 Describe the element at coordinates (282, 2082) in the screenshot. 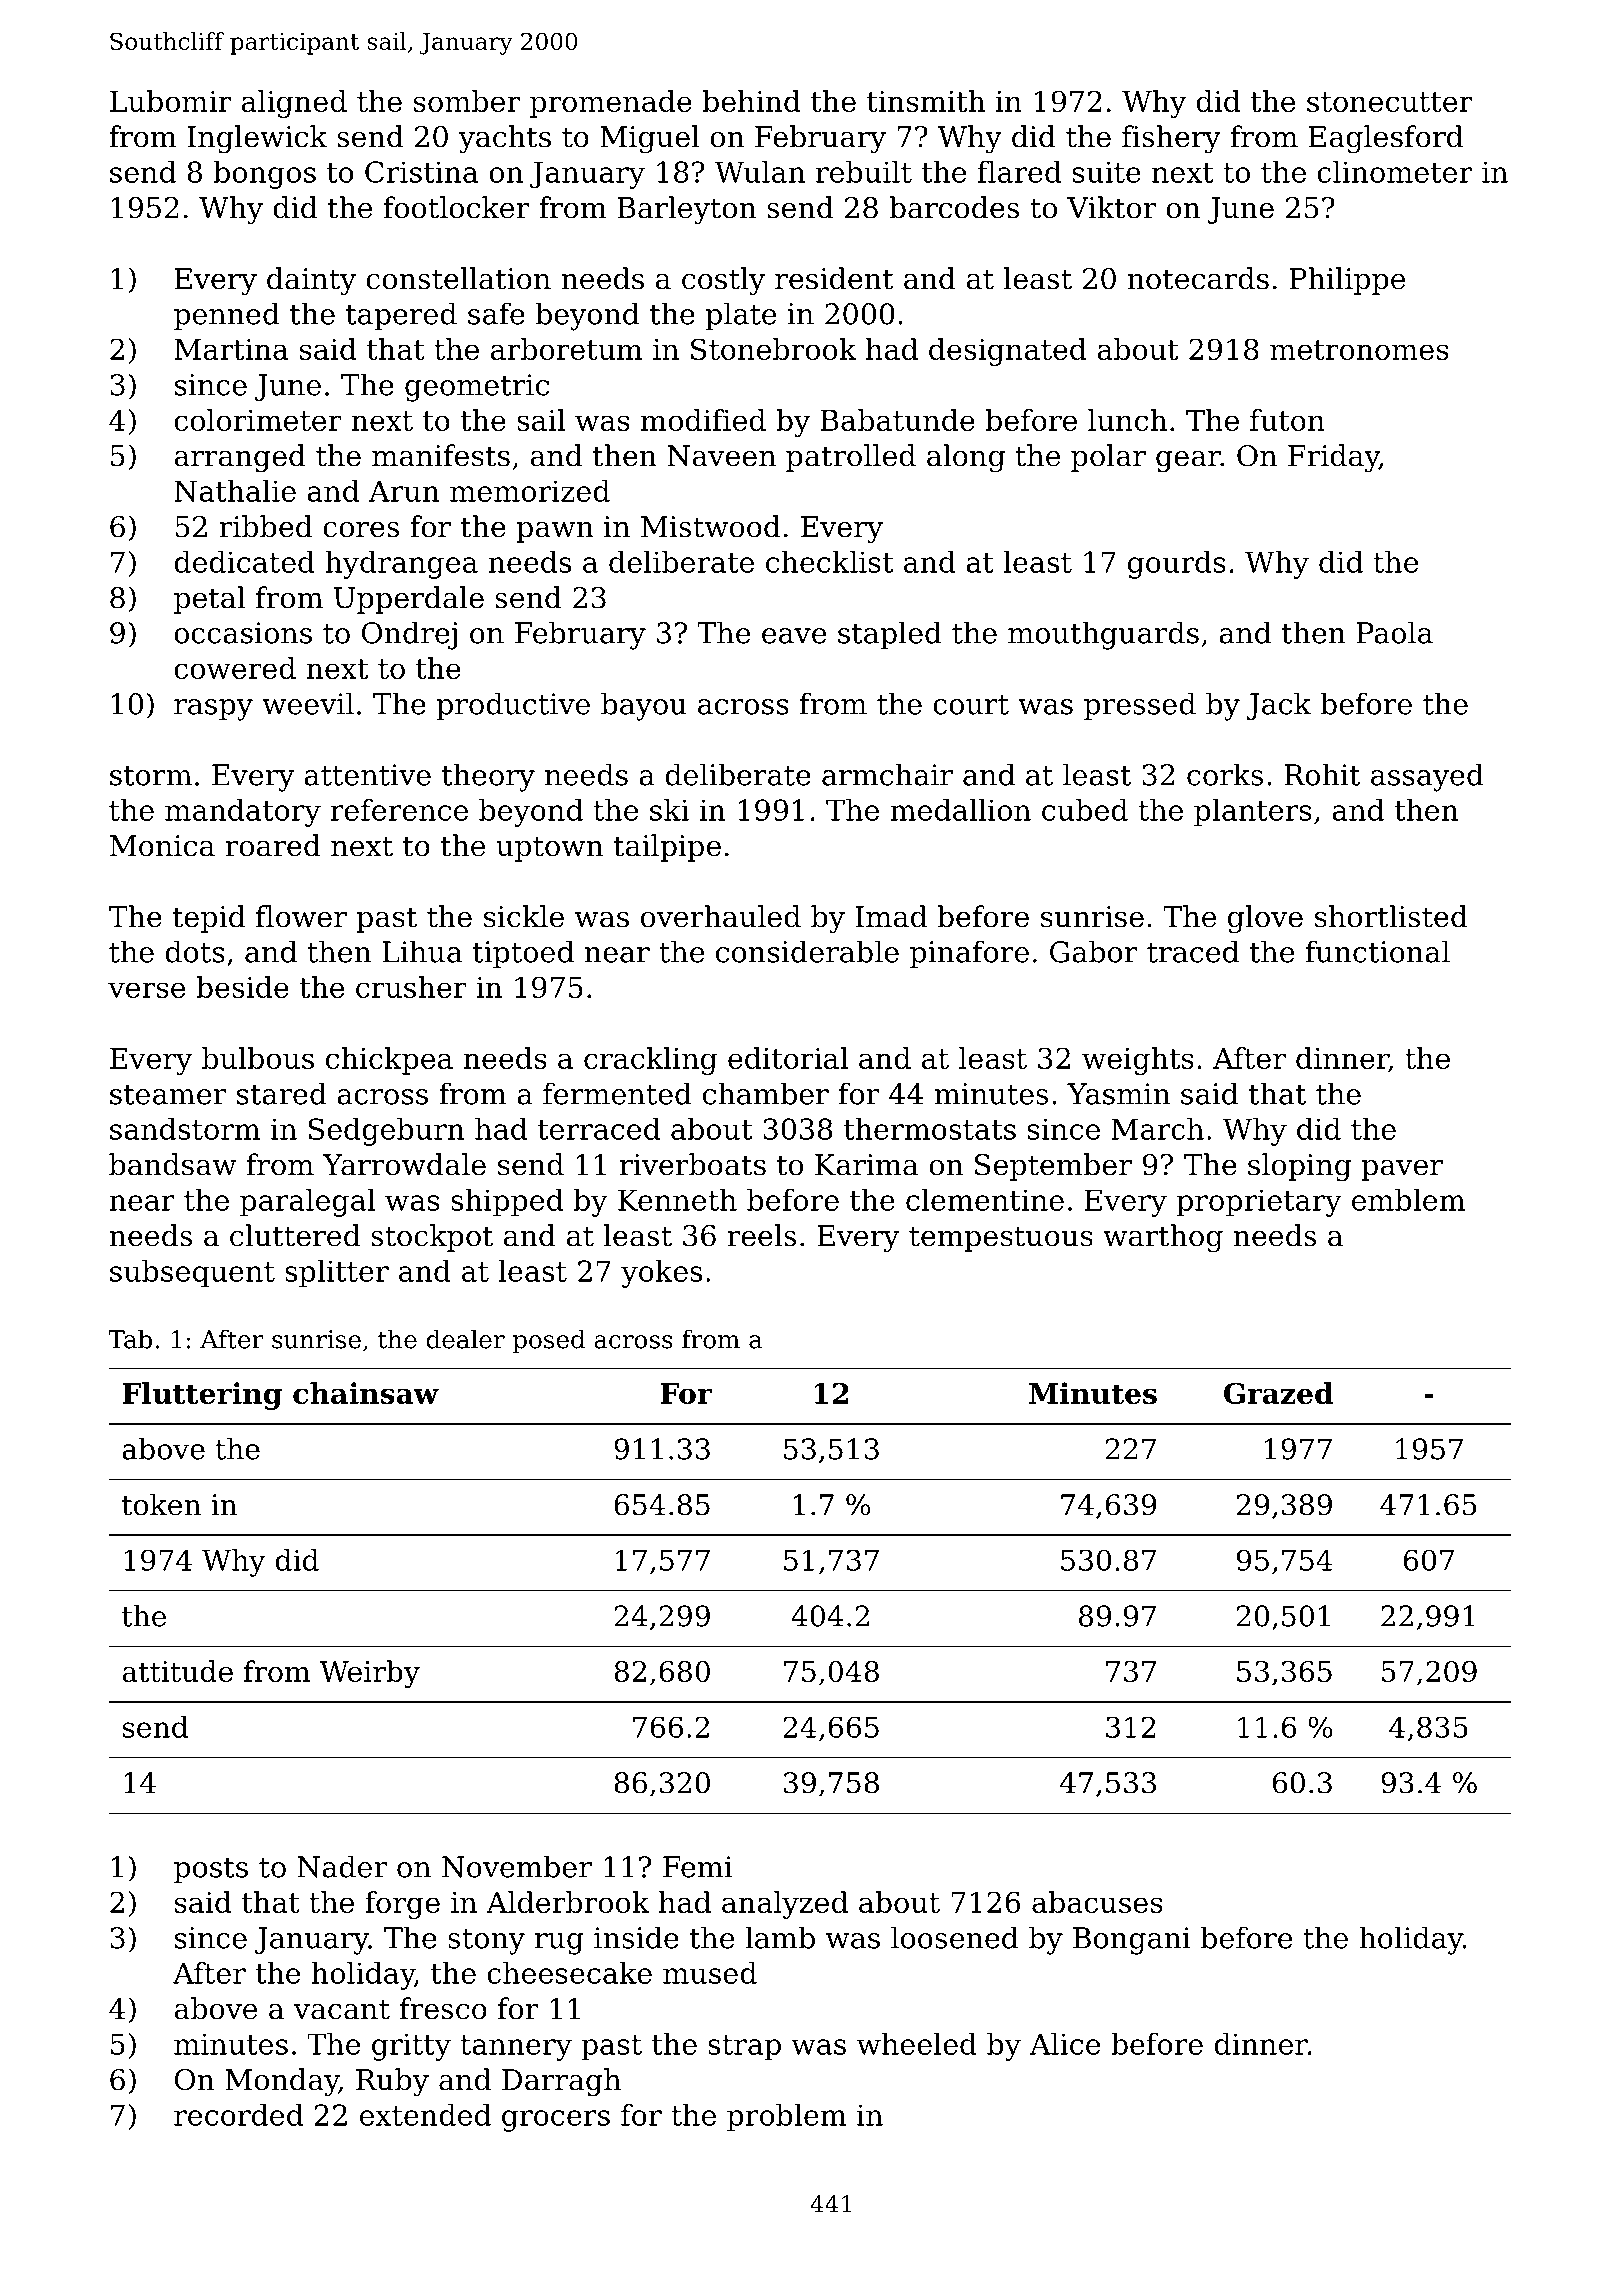

I see `Monday` at that location.
